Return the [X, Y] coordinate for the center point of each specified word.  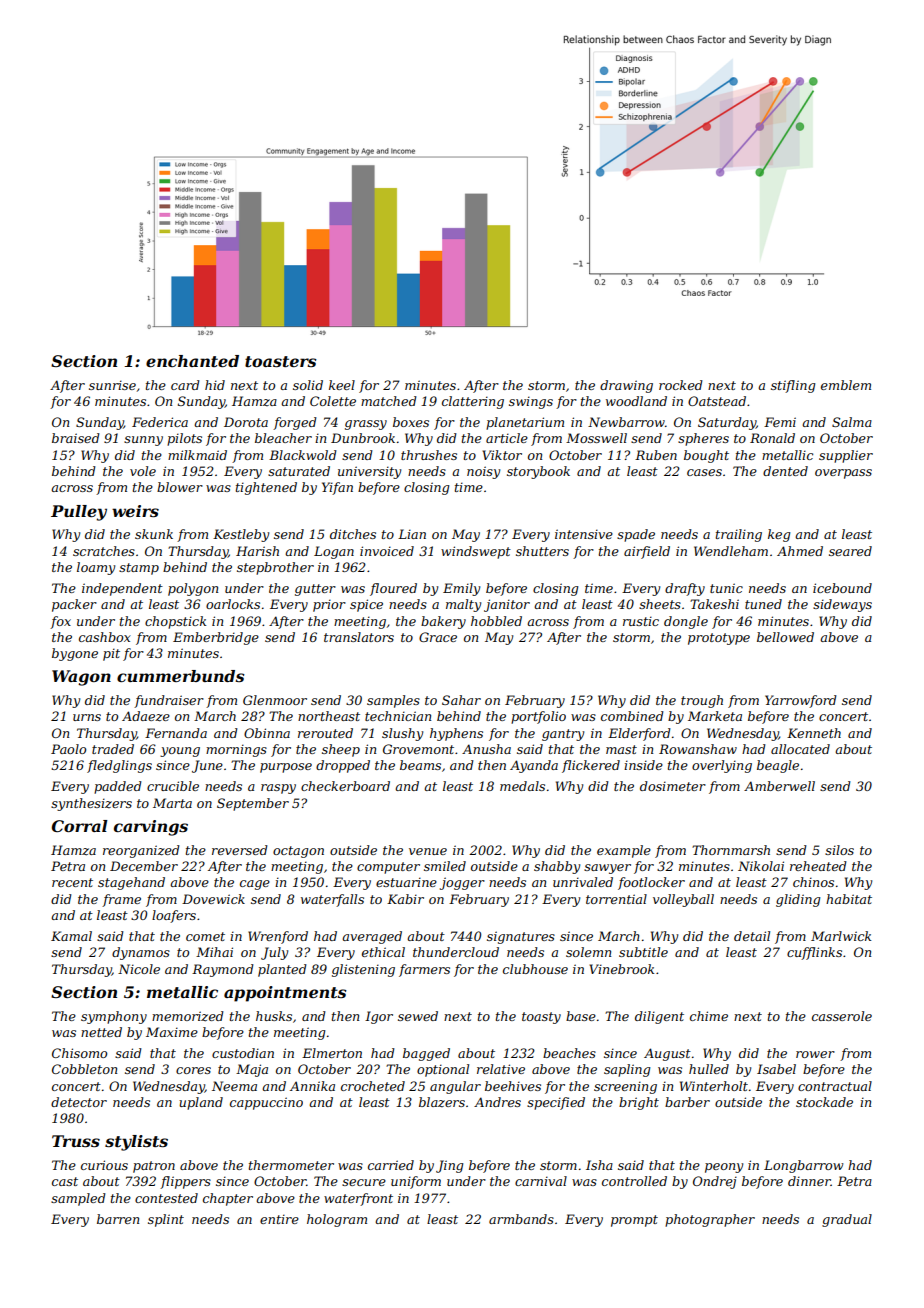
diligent [659, 1017]
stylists [136, 1143]
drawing [626, 386]
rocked [681, 385]
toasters [281, 361]
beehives [513, 1086]
